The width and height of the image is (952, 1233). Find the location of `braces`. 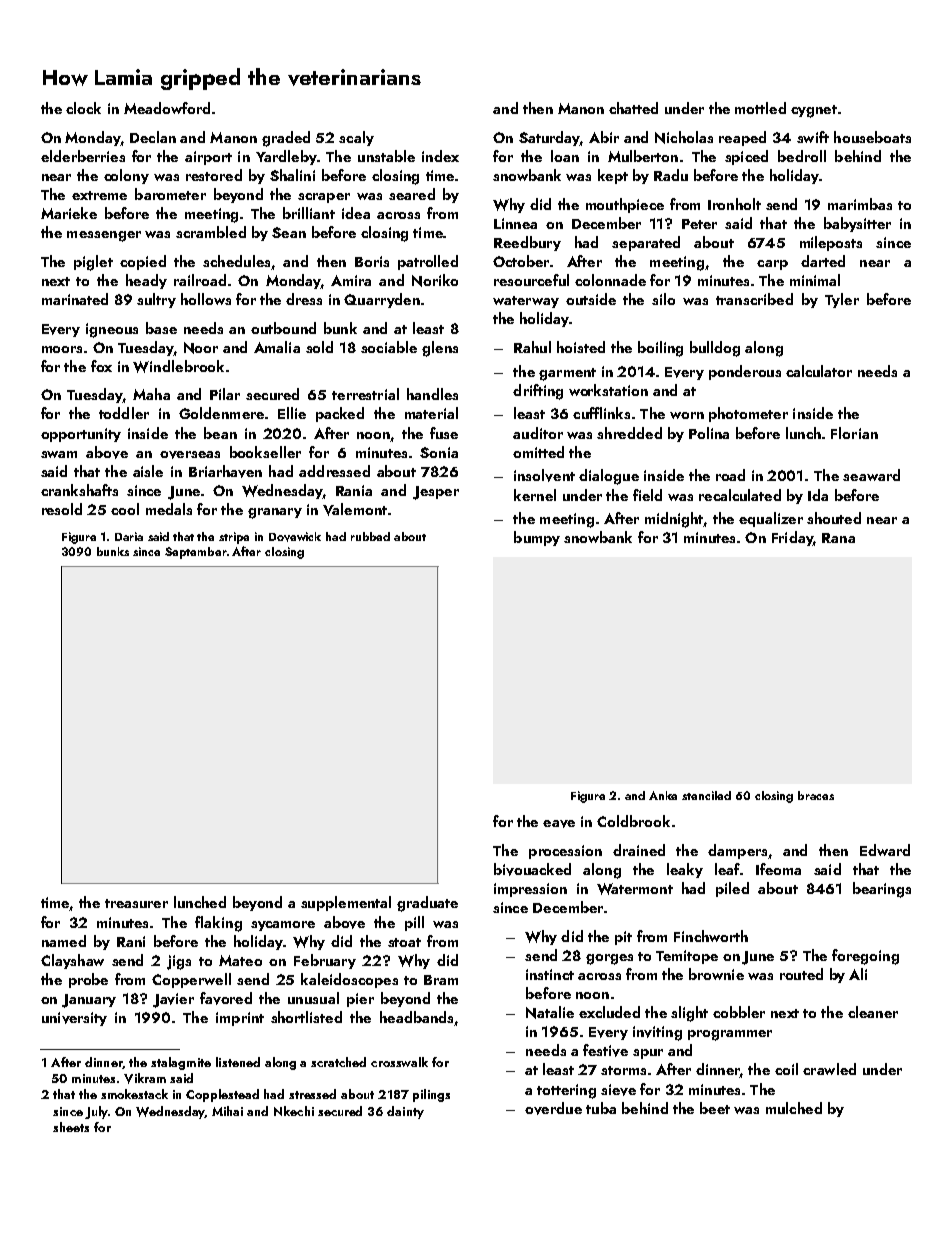

braces is located at coordinates (816, 795).
